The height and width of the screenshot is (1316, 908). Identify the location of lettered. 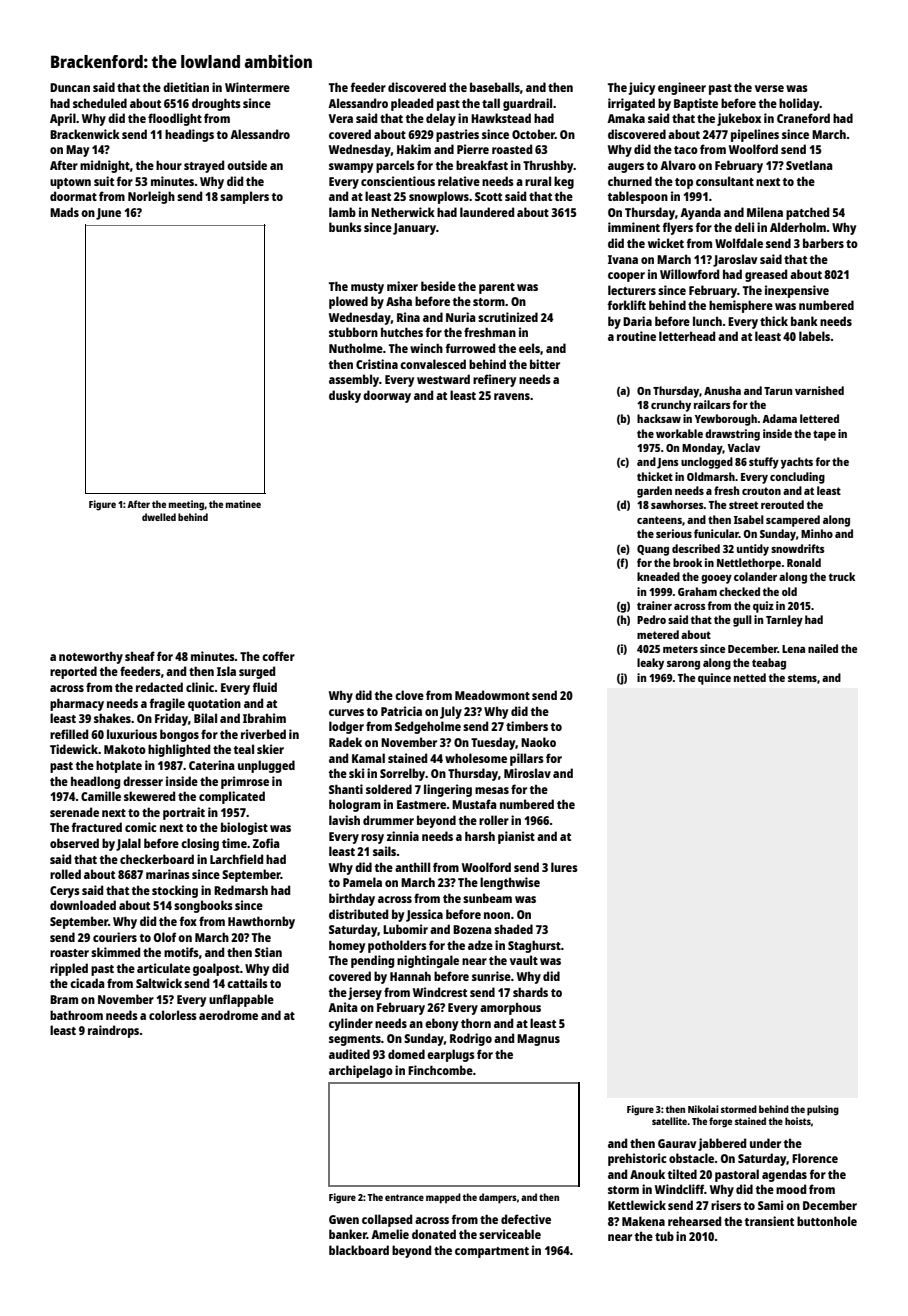
(819, 418).
